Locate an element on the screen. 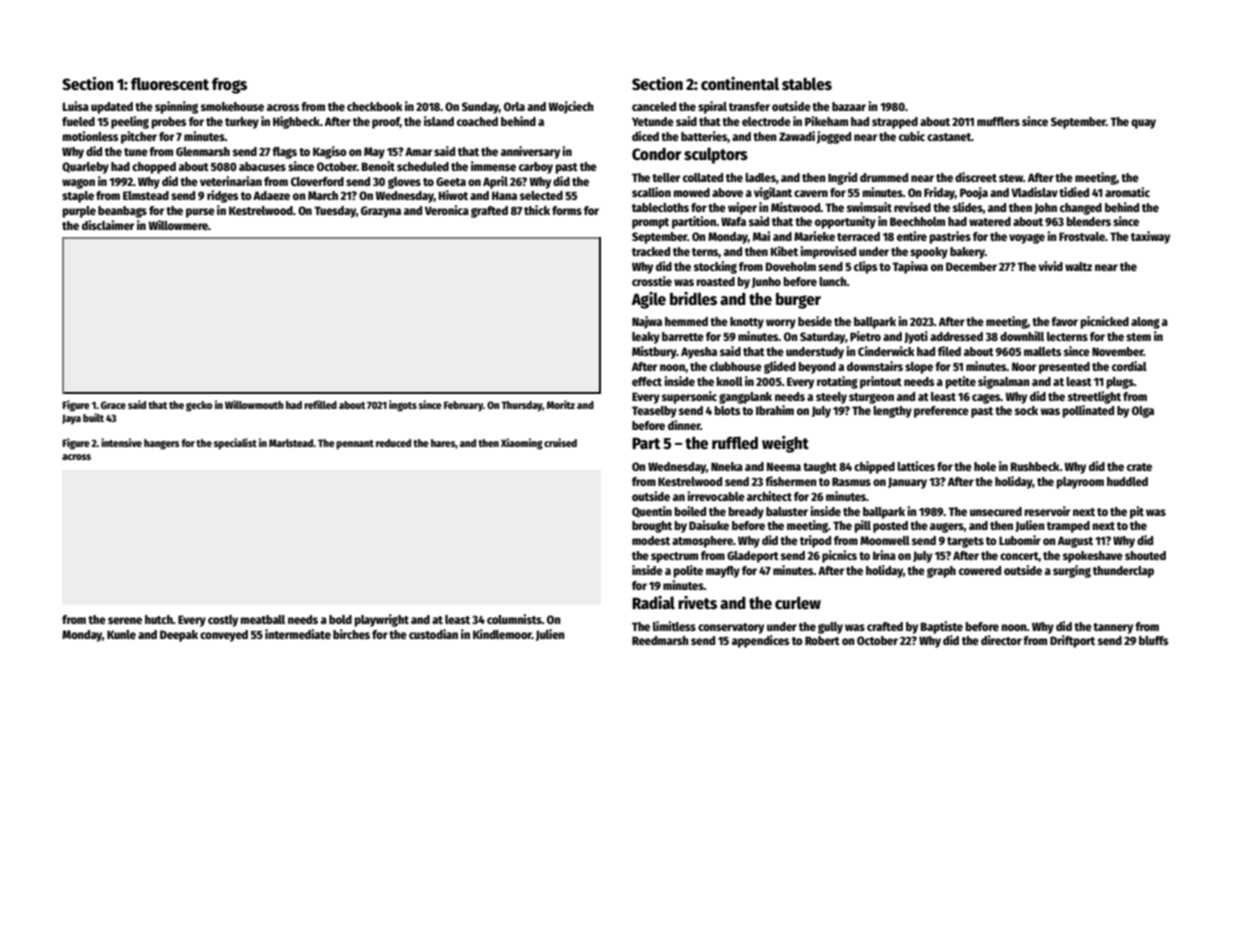 Image resolution: width=1233 pixels, height=952 pixels. leaky is located at coordinates (646, 338).
